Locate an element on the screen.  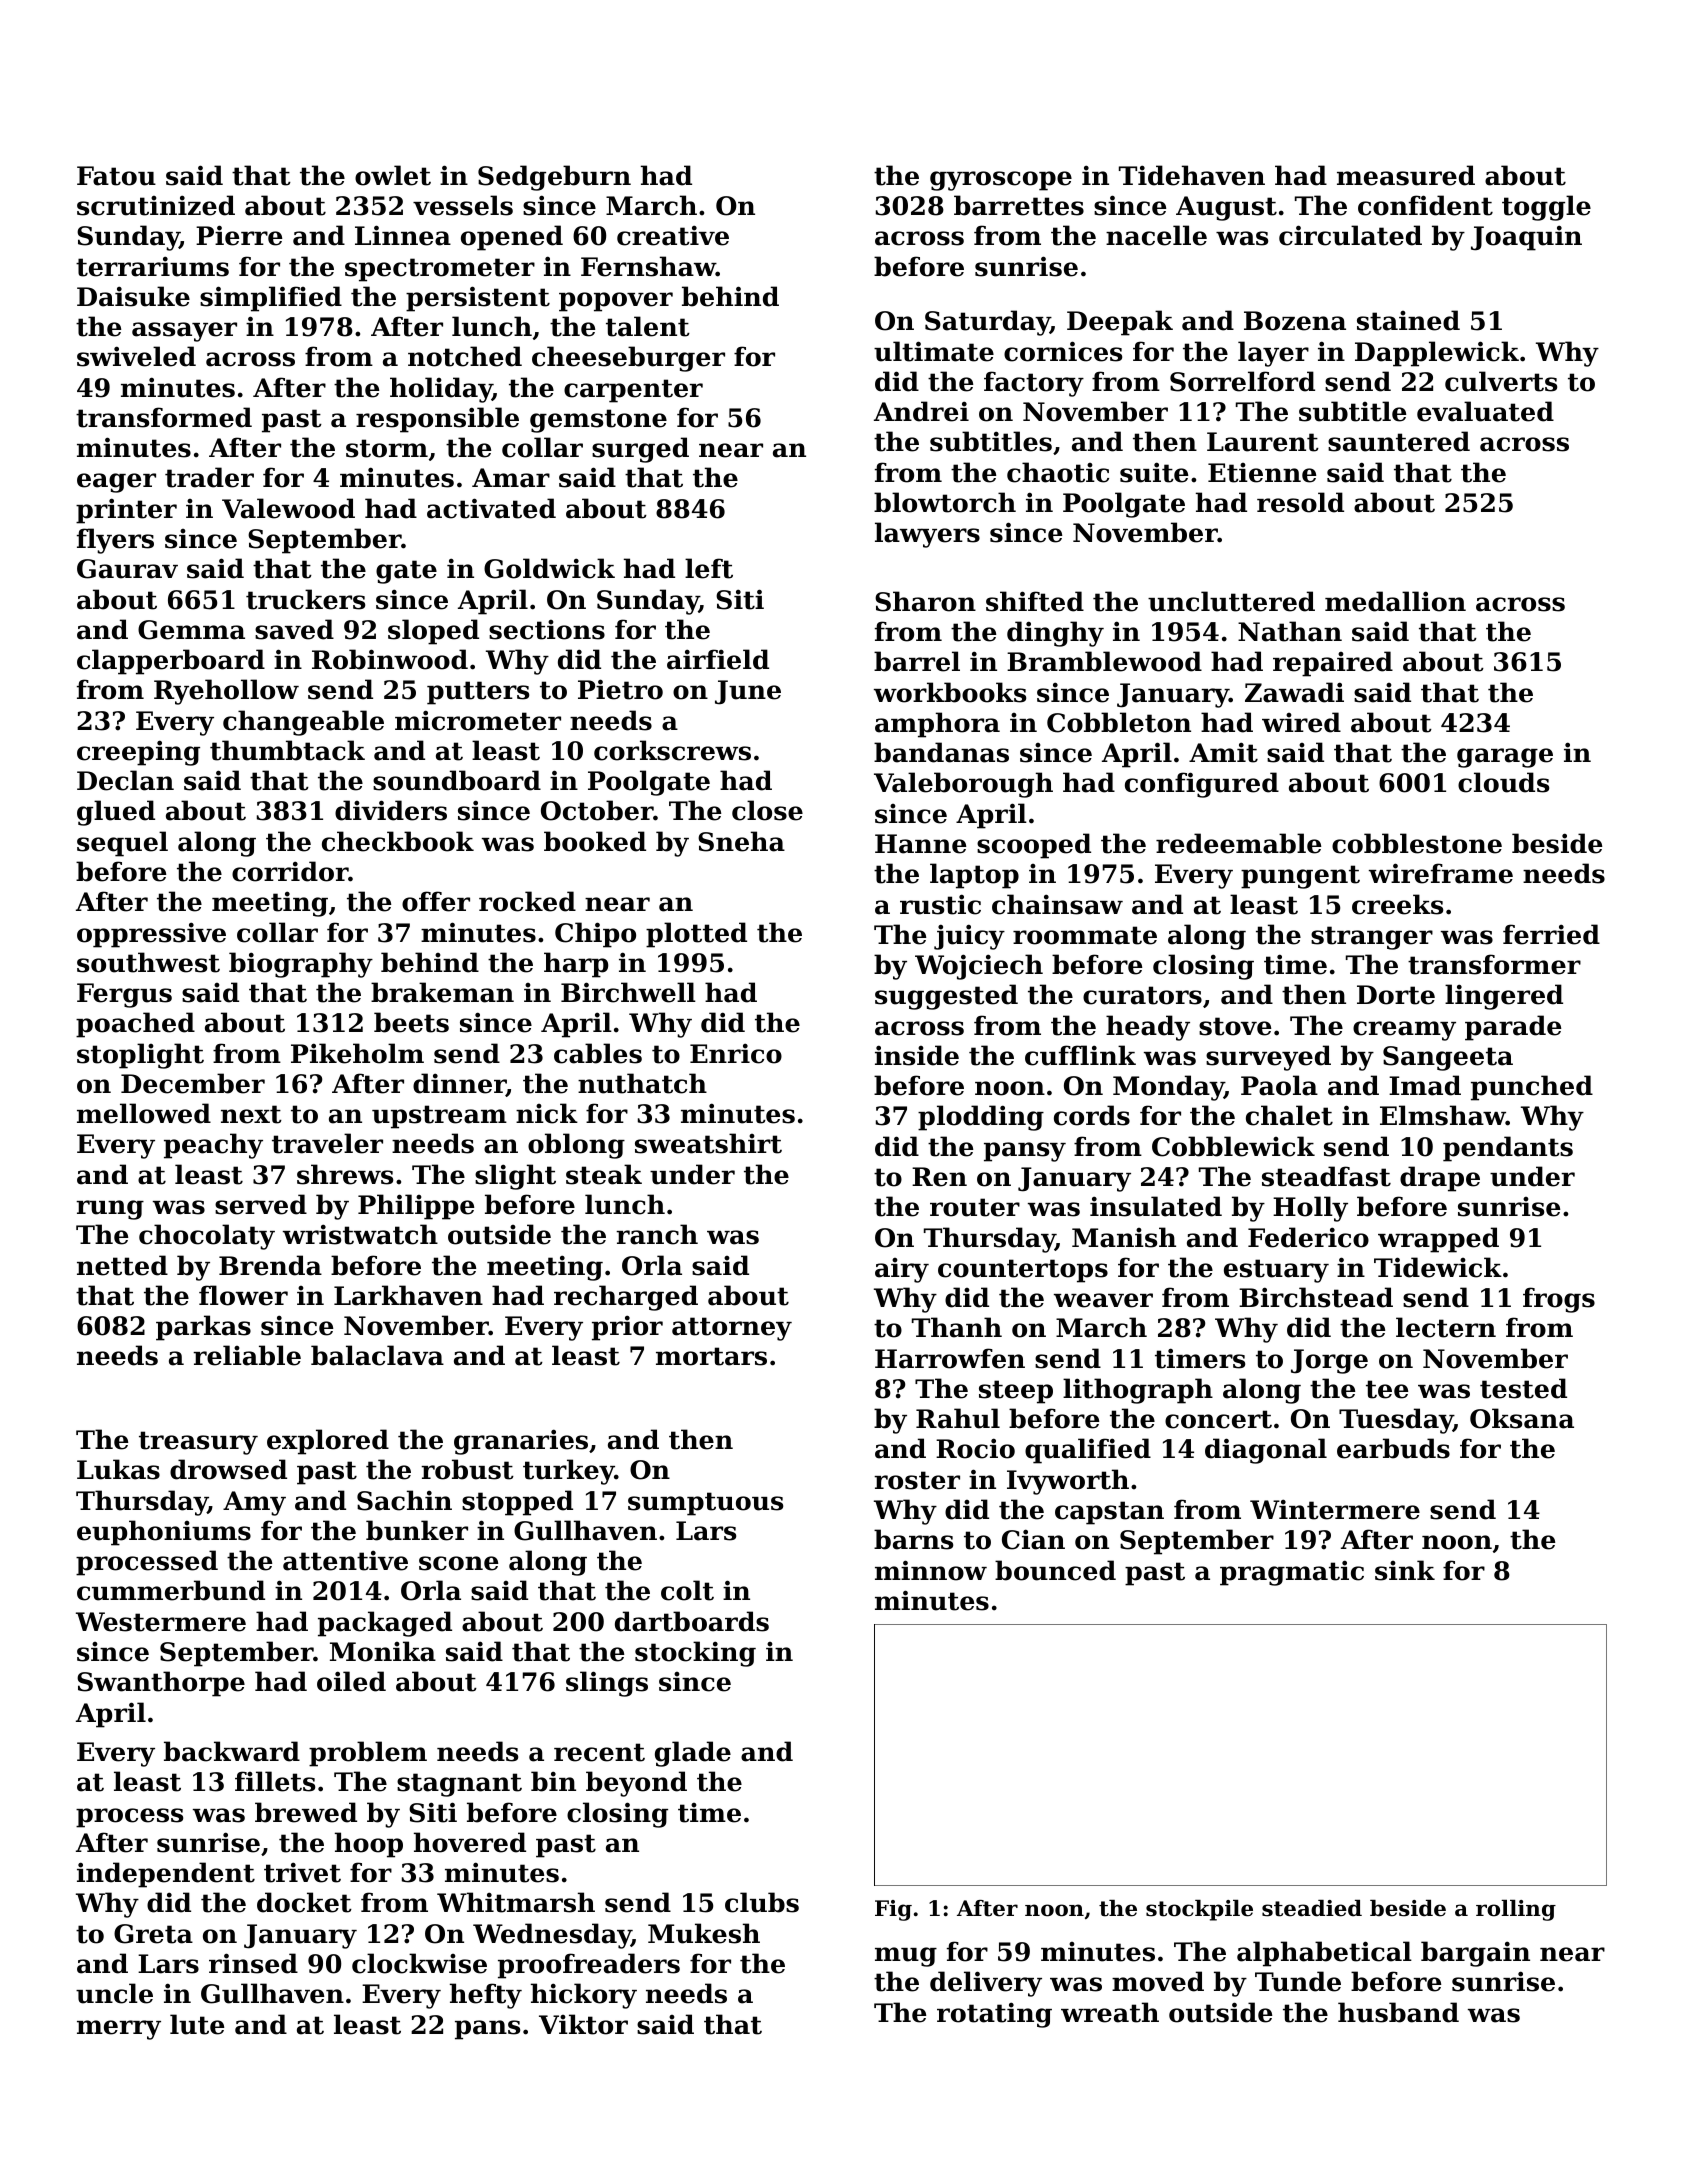
chaotic is located at coordinates (1058, 472).
